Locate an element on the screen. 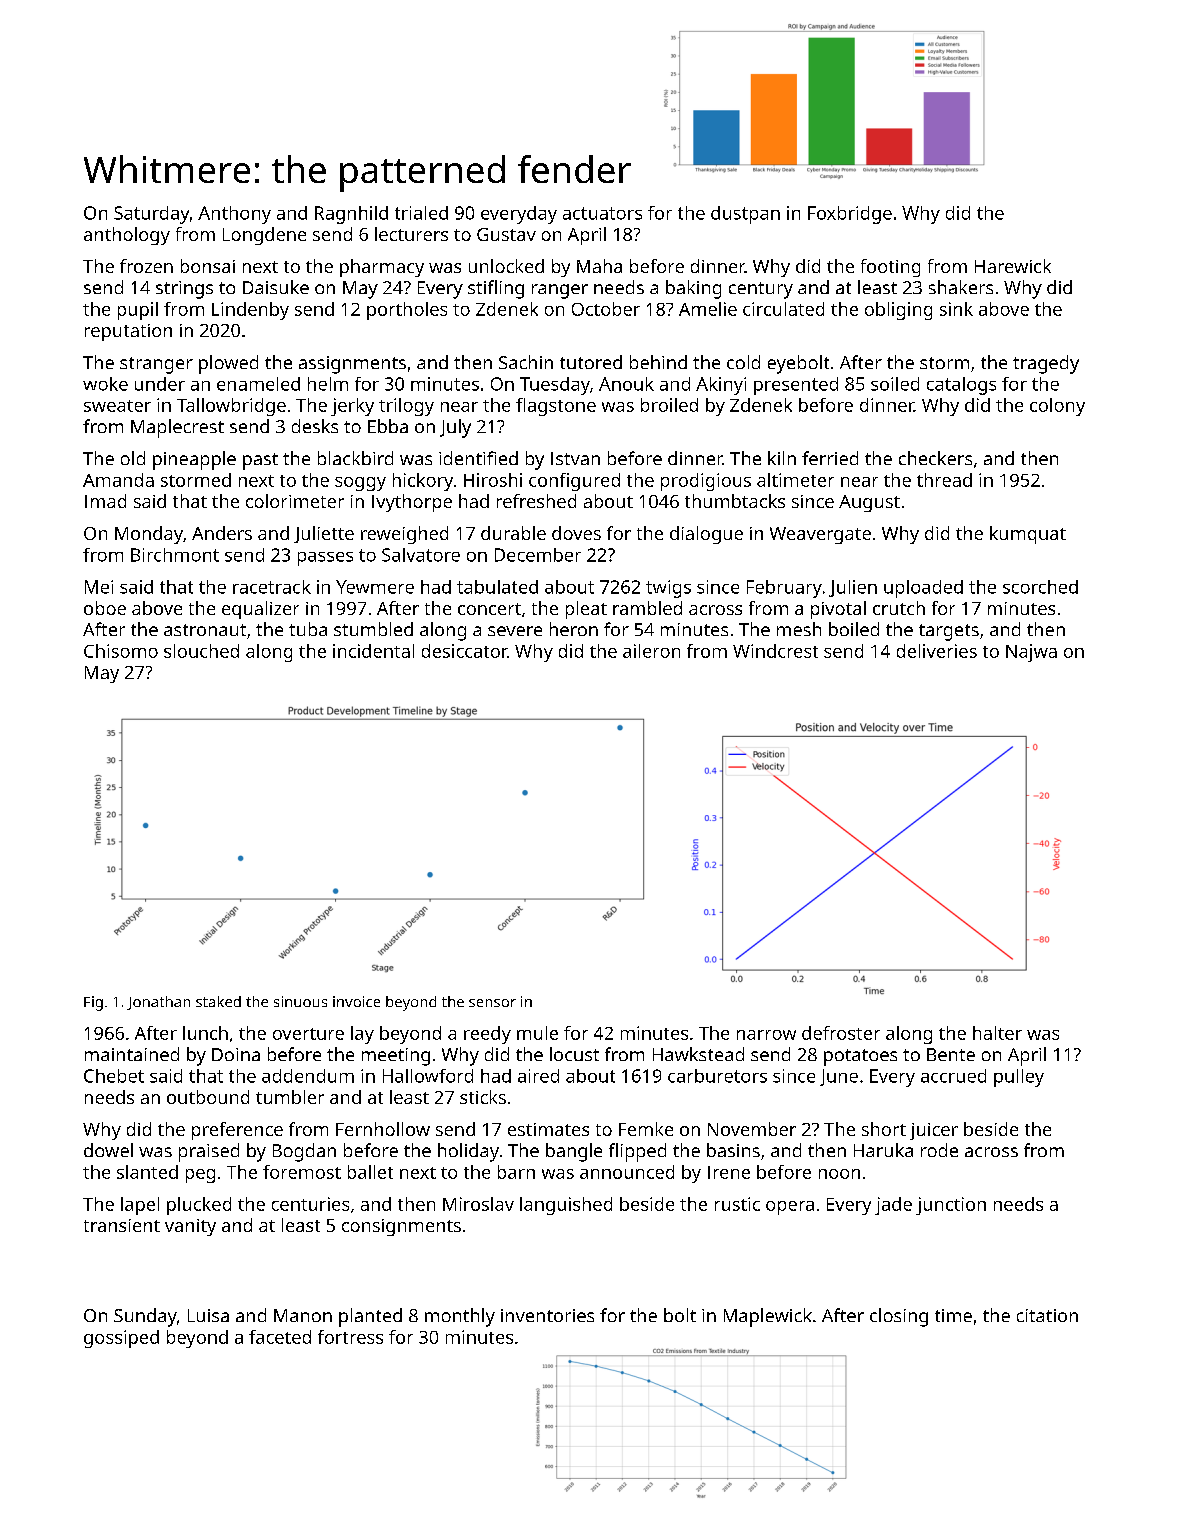 This screenshot has width=1177, height=1523. trialed is located at coordinates (421, 213).
